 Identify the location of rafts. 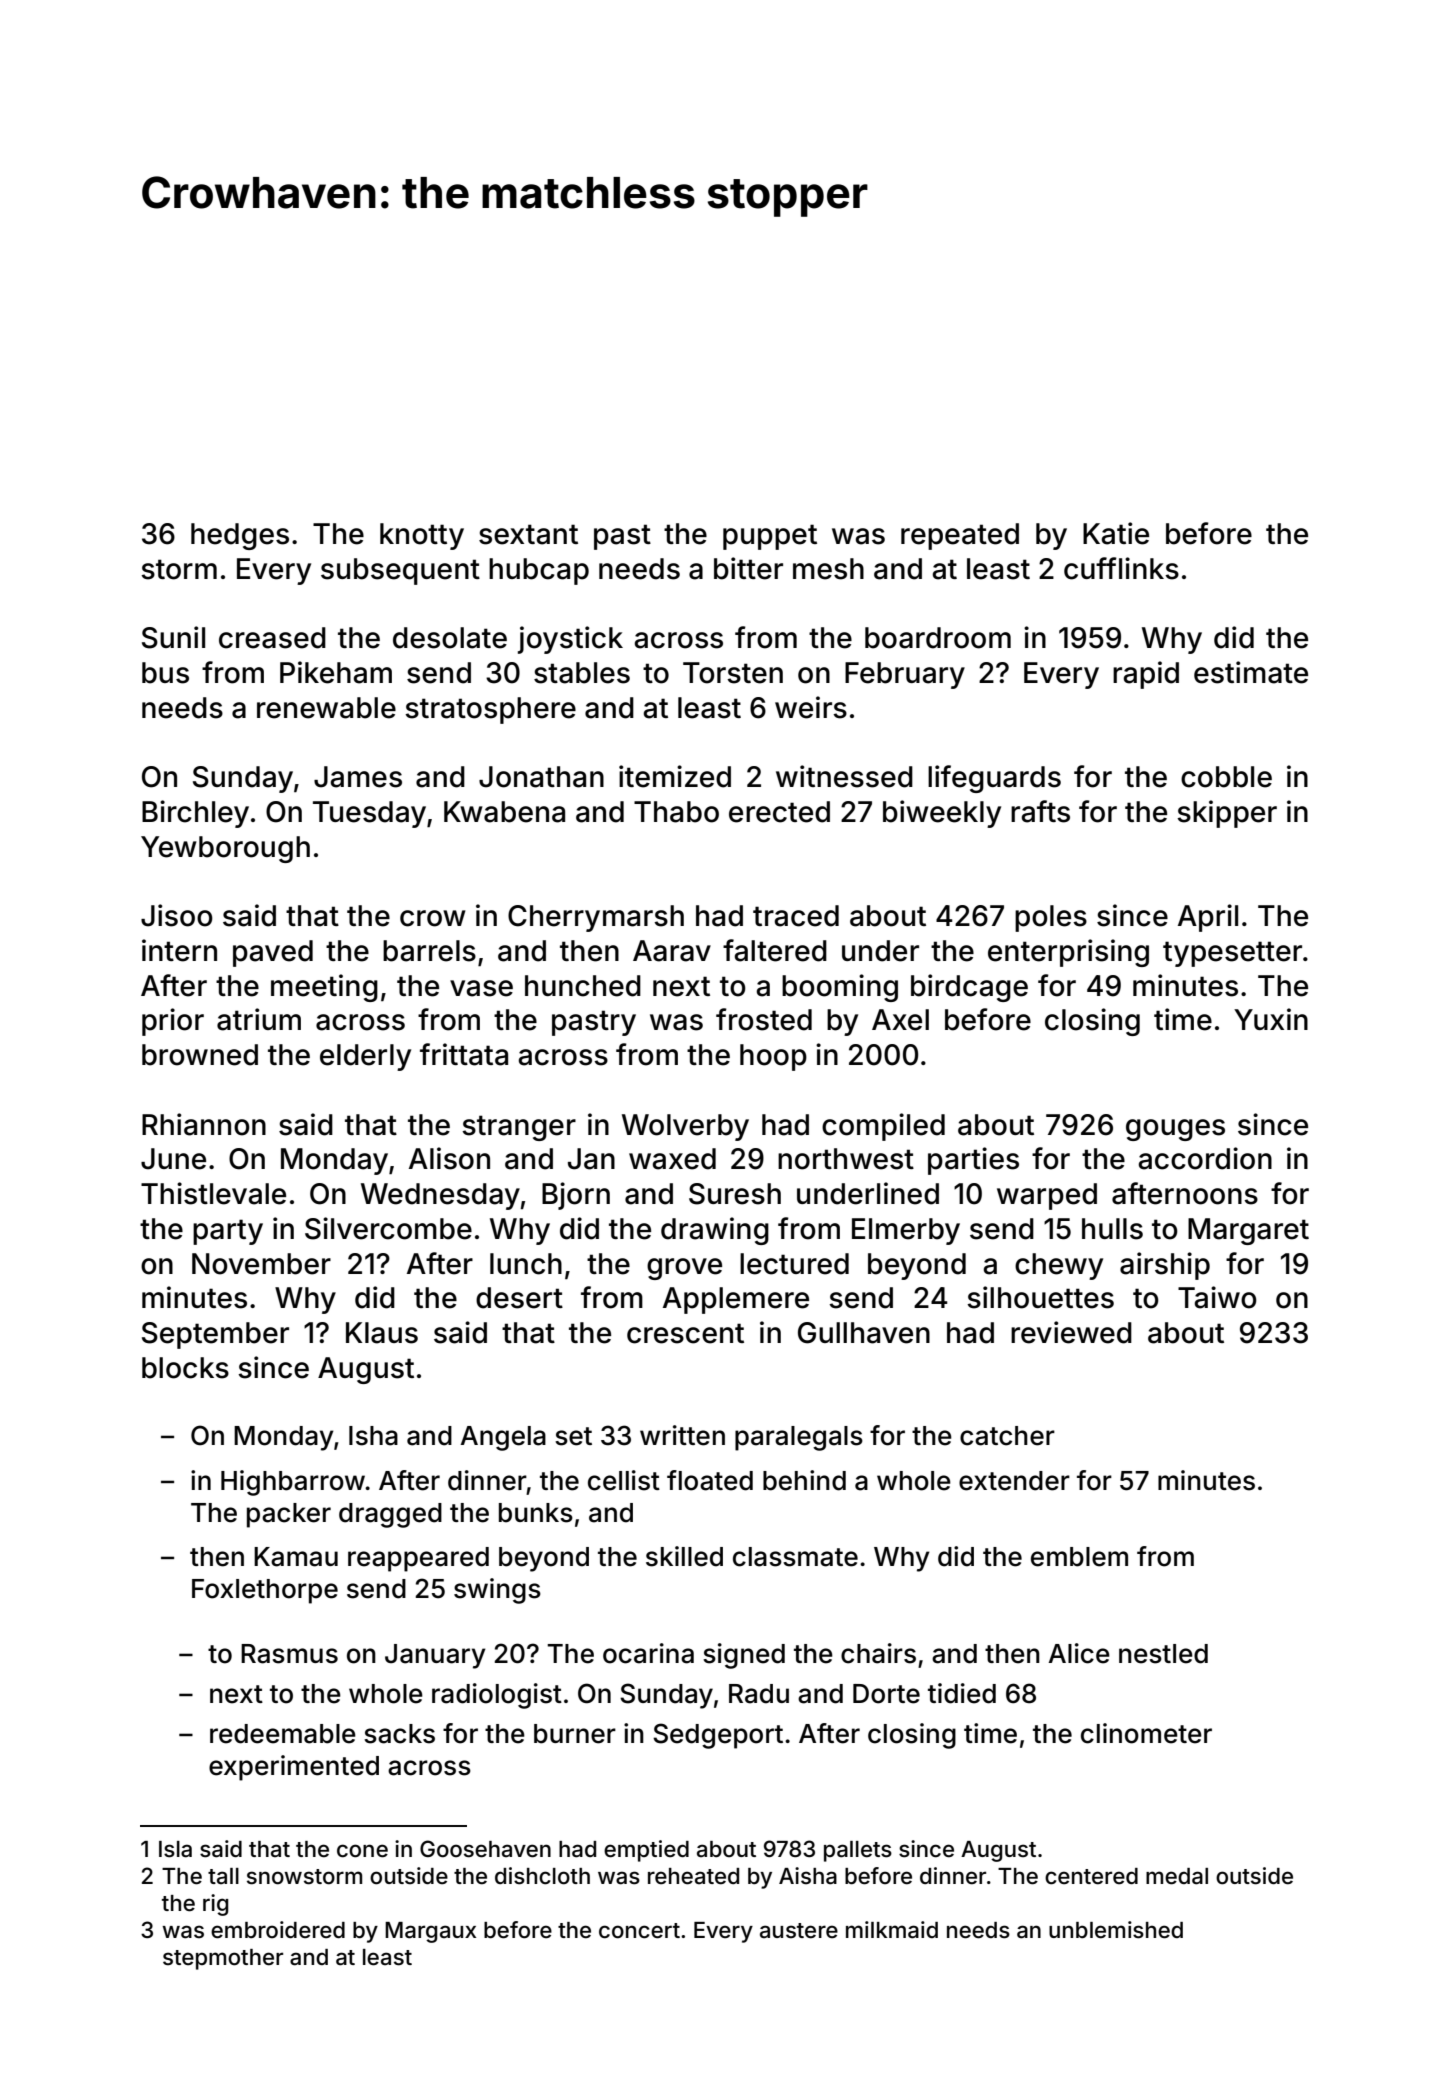
(1040, 811).
